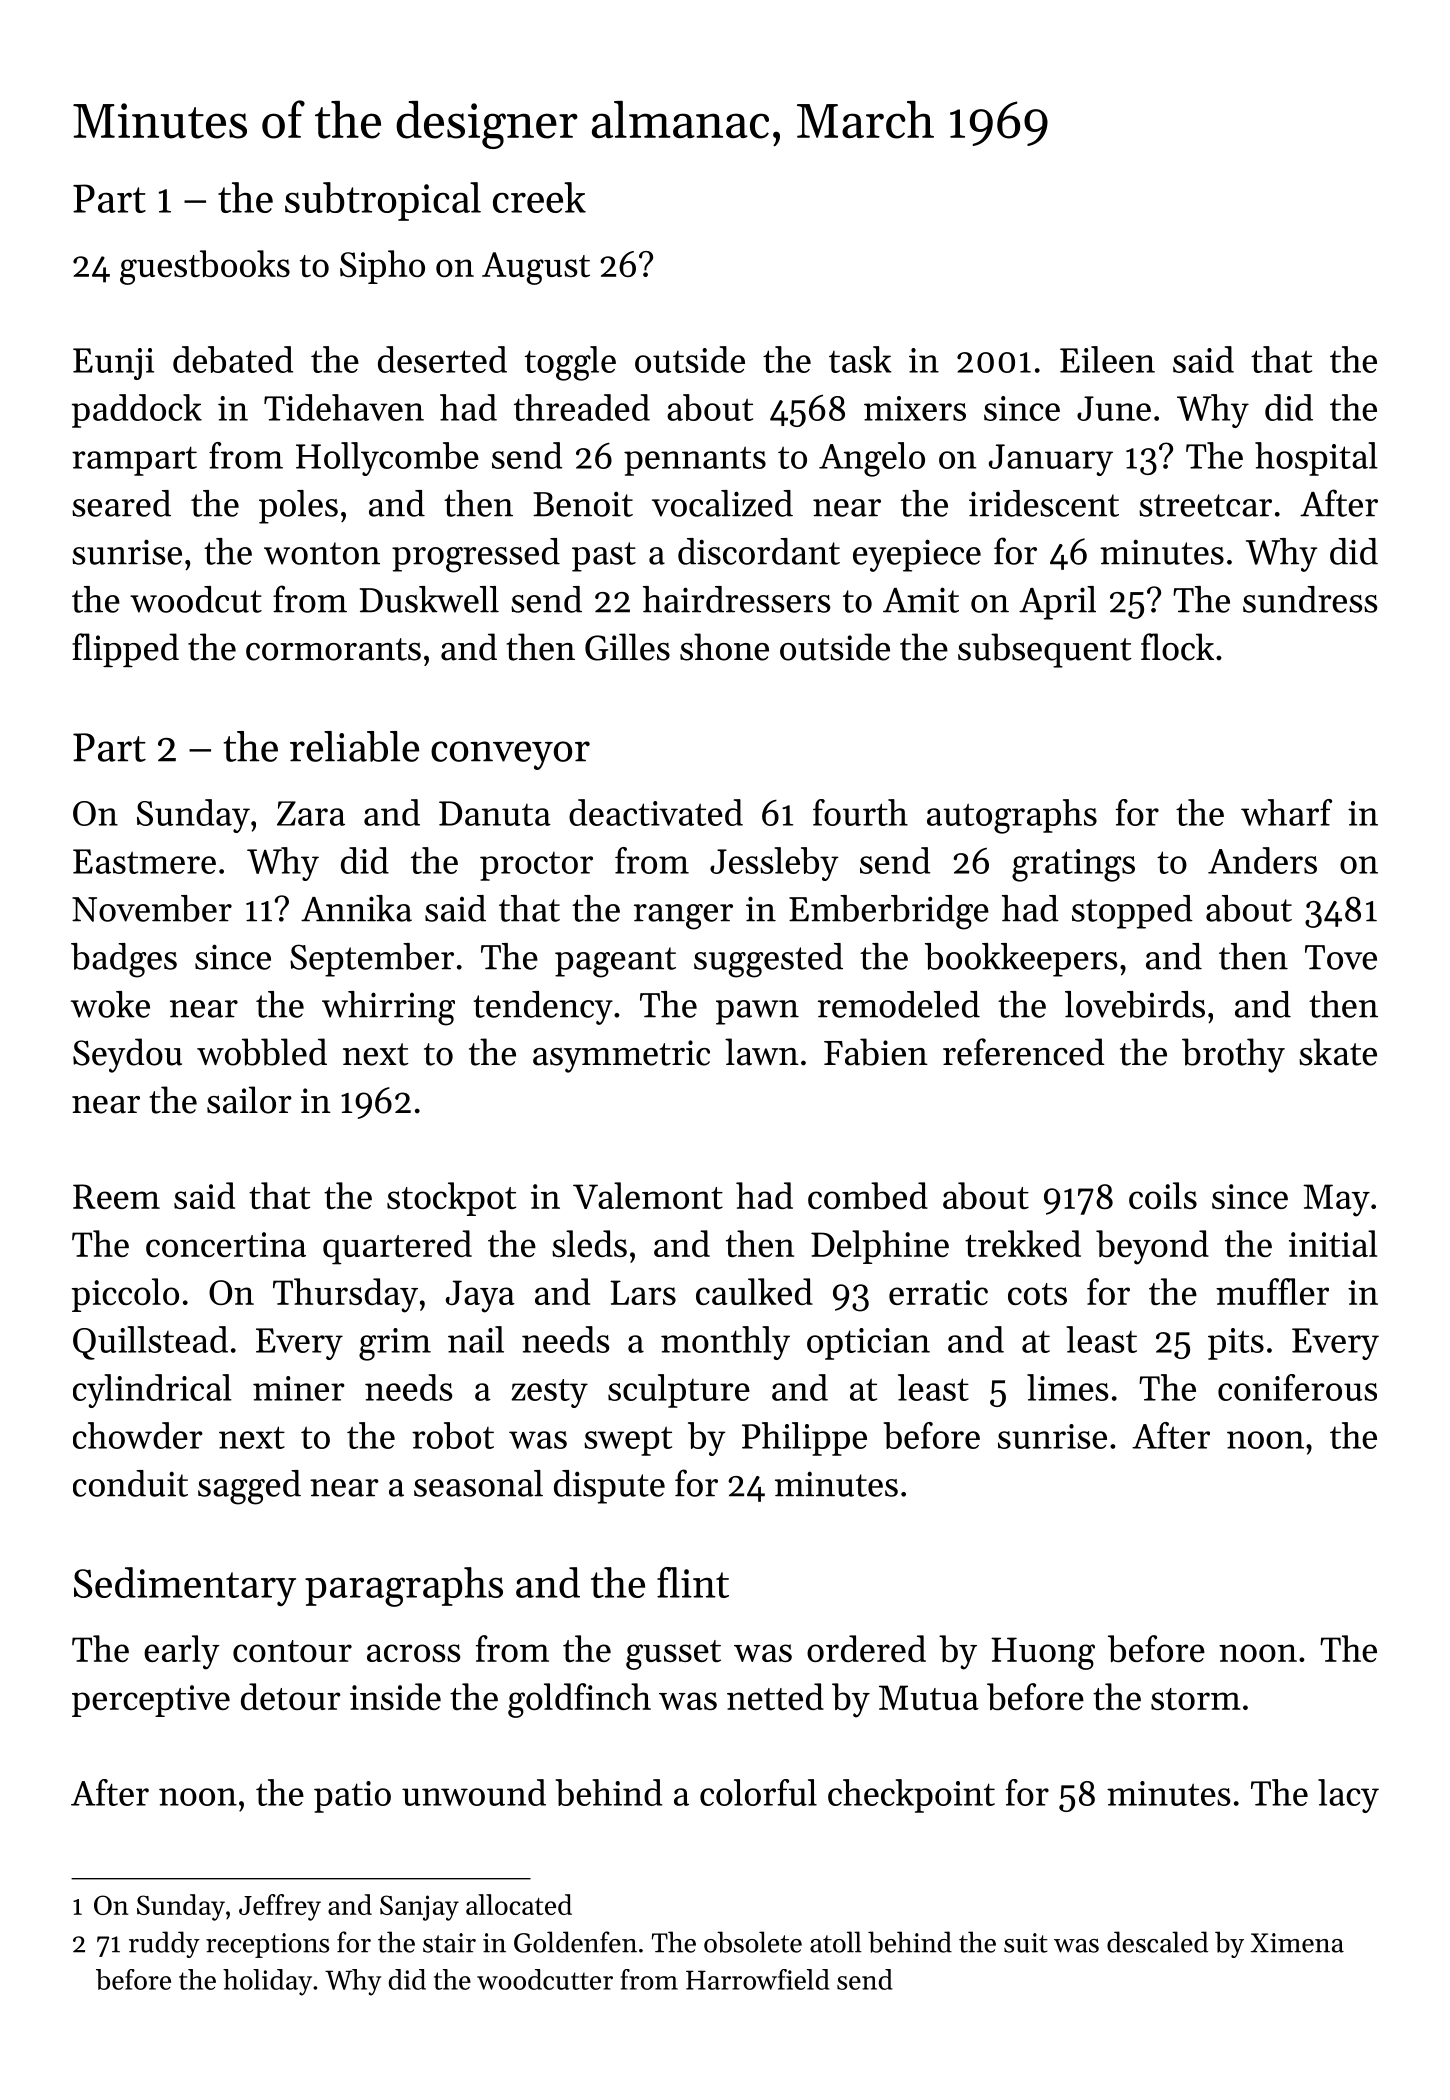  I want to click on Harrowfield, so click(758, 1979).
